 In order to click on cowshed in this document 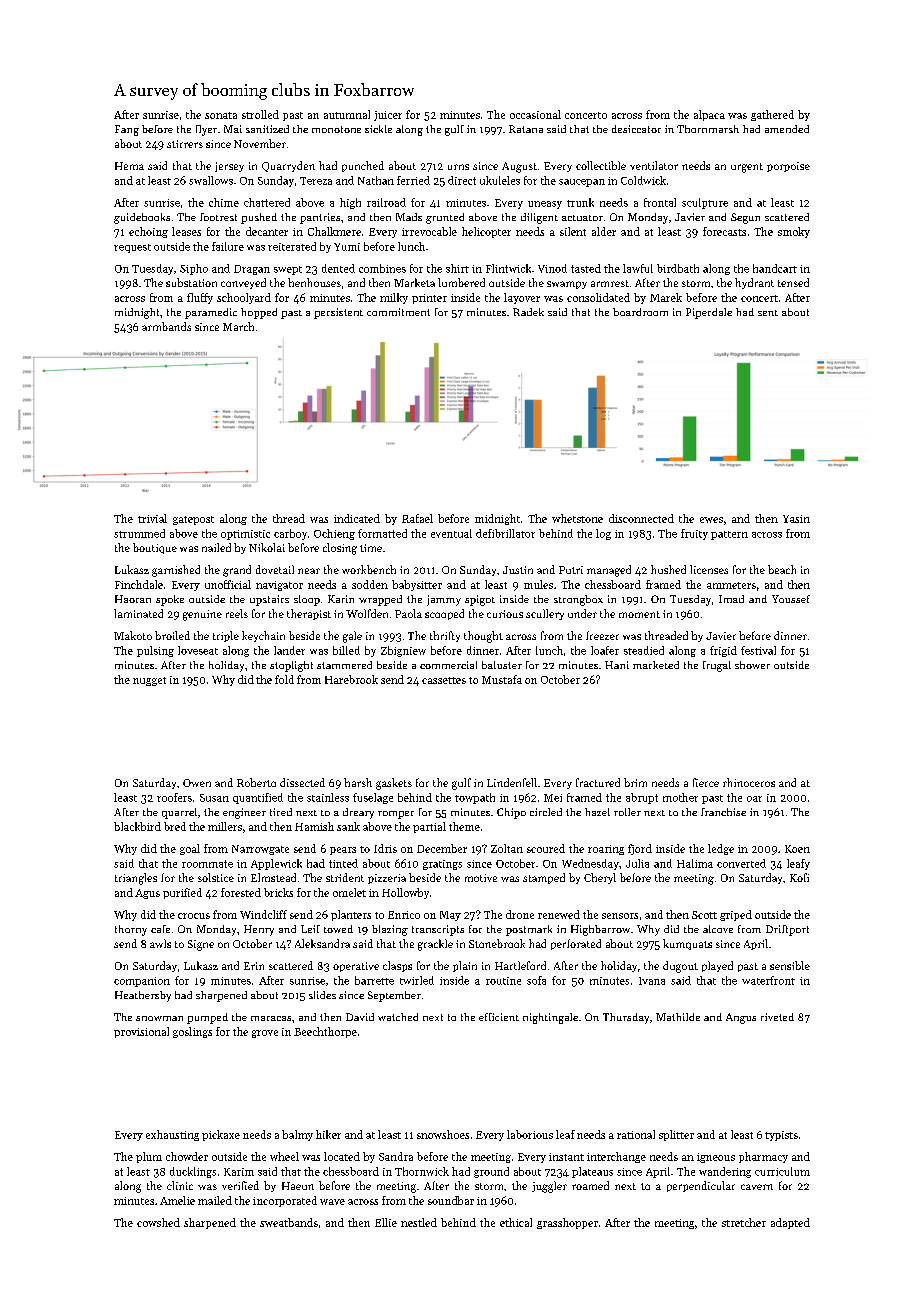, I will do `click(158, 1222)`.
